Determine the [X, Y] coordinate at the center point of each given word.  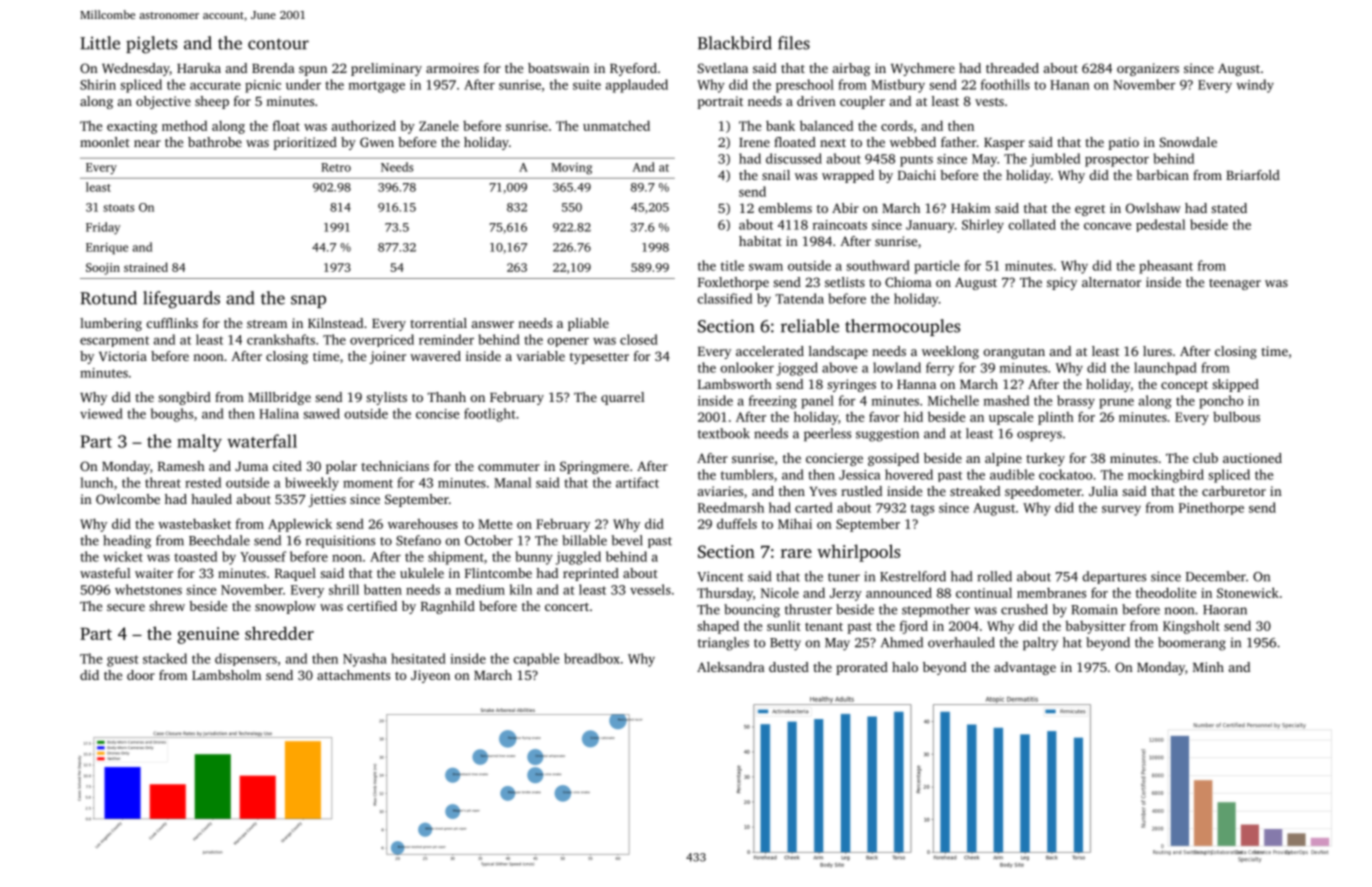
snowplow [285, 607]
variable [540, 356]
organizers [1148, 69]
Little [100, 43]
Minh [1208, 667]
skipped [1235, 385]
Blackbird [735, 43]
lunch [96, 482]
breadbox [592, 658]
